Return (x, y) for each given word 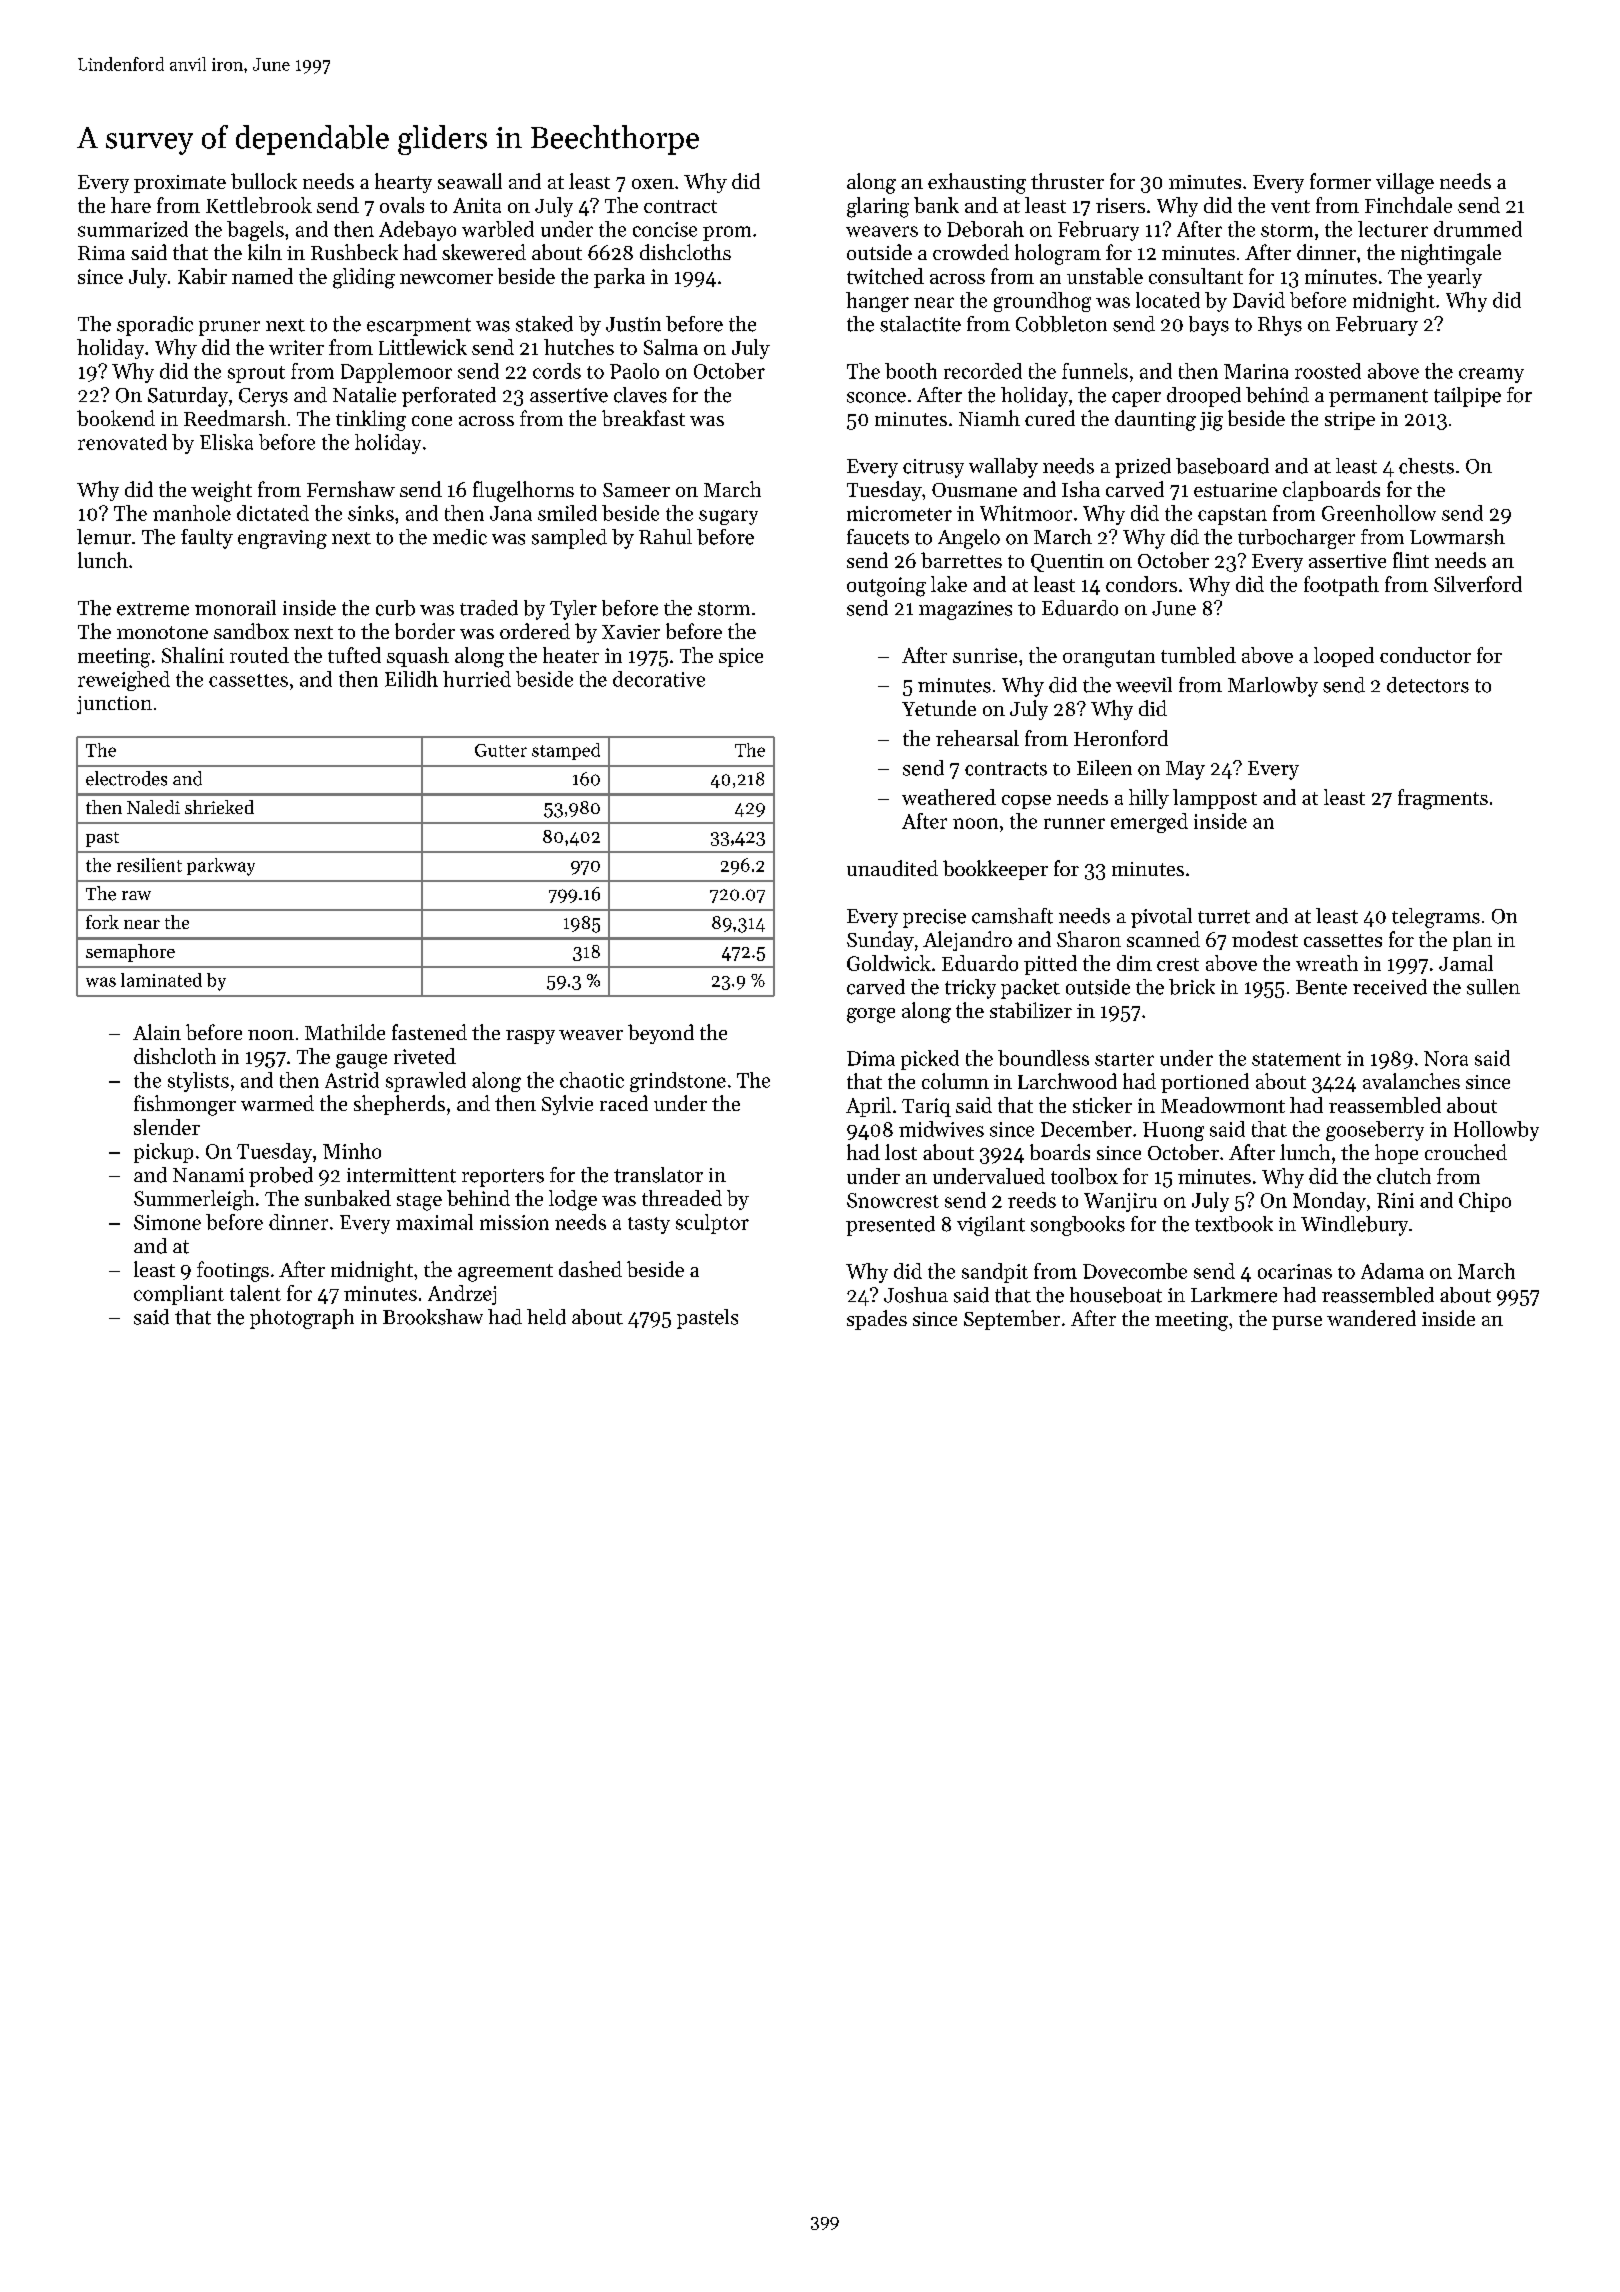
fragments (1443, 799)
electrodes (126, 778)
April (868, 1107)
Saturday (188, 397)
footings (233, 1271)
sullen (1493, 987)
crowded (971, 252)
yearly (1454, 278)
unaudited (892, 868)
